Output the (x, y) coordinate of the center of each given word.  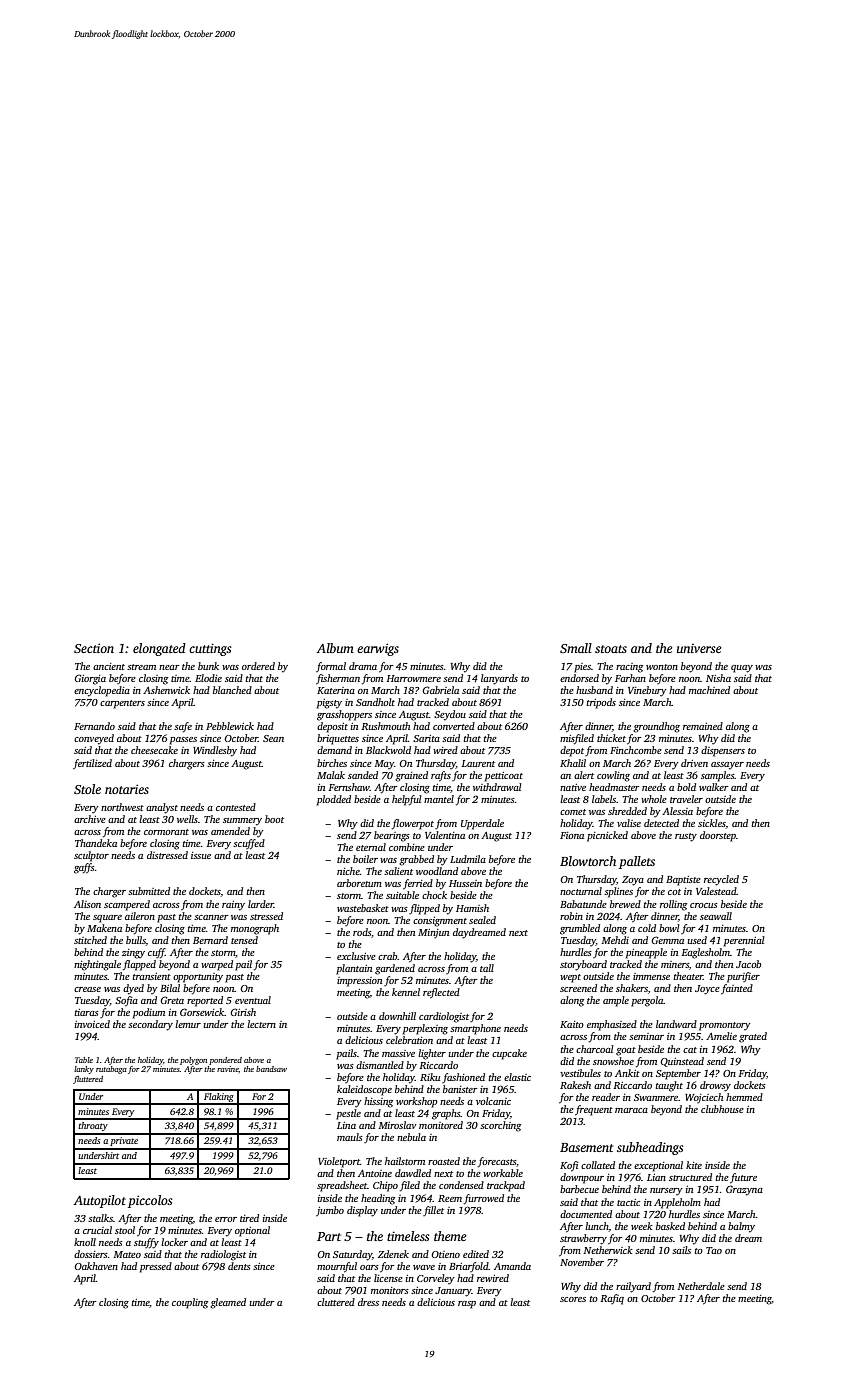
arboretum (359, 883)
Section (94, 648)
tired (249, 1218)
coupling (190, 1303)
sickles (712, 823)
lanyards (499, 679)
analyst (162, 808)
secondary (150, 1025)
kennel (406, 992)
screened (578, 988)
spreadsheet (342, 1186)
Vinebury (647, 691)
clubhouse (722, 1109)
